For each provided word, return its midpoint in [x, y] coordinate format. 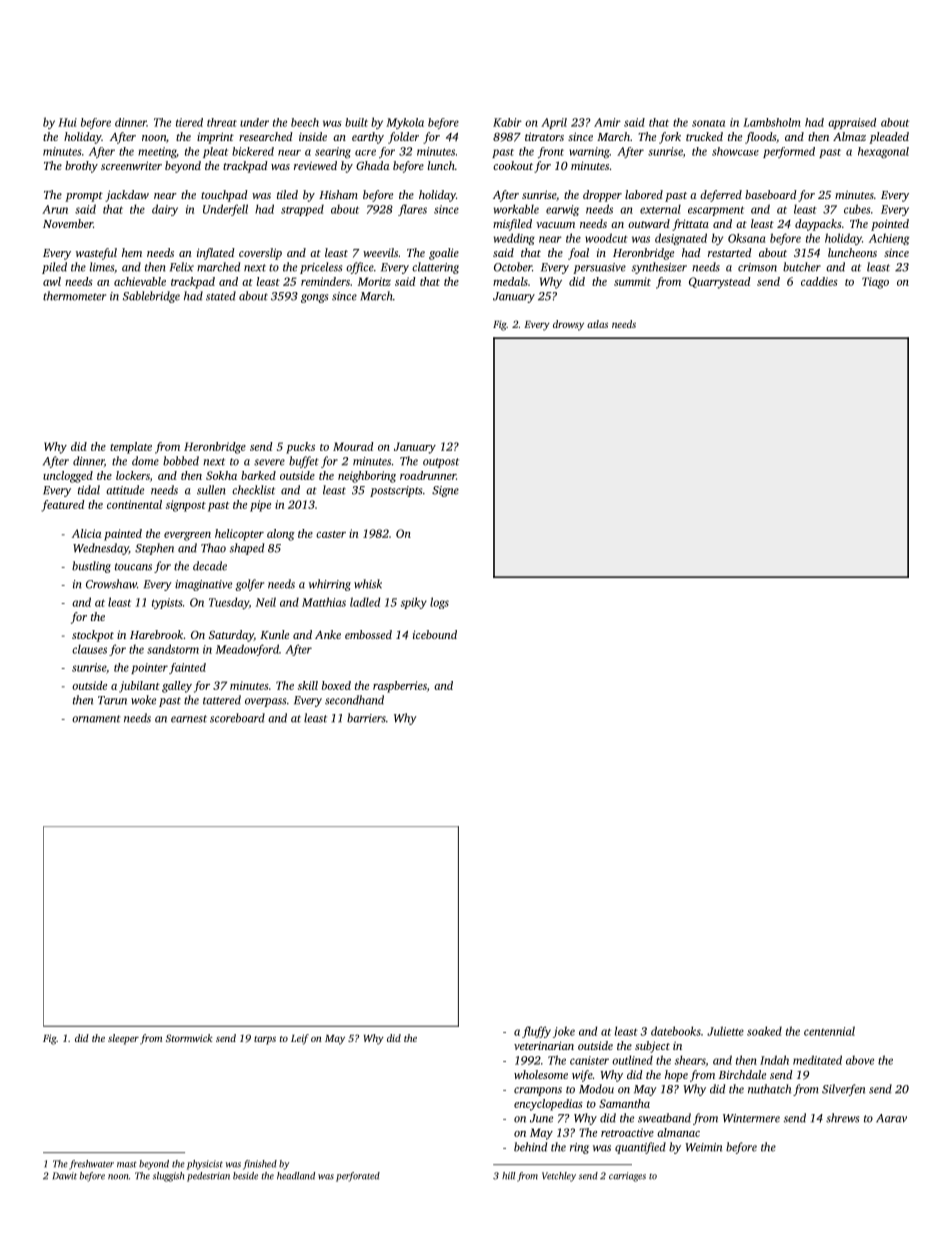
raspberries [400, 687]
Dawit [65, 1176]
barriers [366, 718]
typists [167, 603]
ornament [96, 719]
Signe [445, 491]
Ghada [372, 165]
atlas [597, 324]
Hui [67, 122]
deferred [721, 196]
